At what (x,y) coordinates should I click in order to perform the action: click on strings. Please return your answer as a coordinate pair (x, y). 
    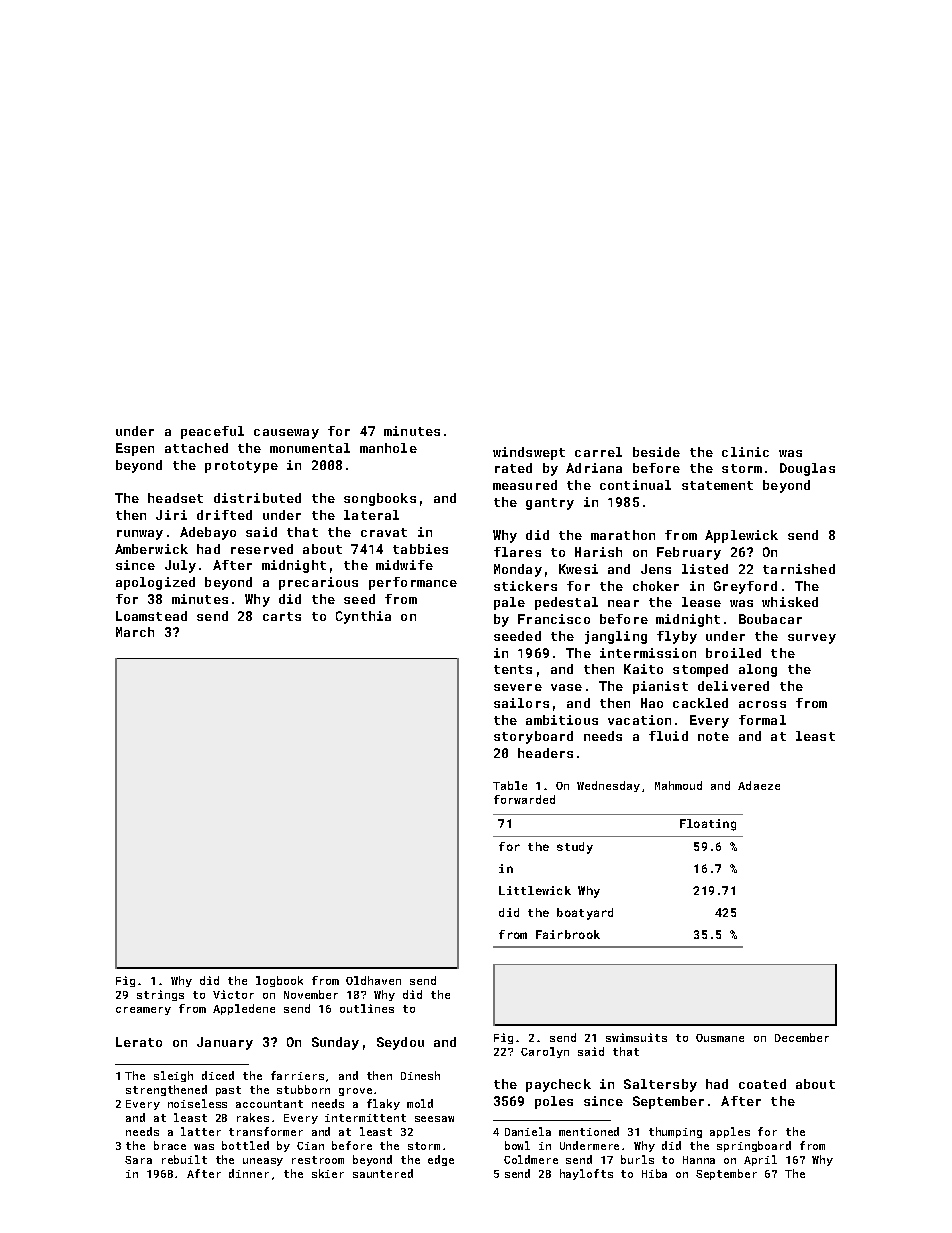
    Looking at the image, I should click on (160, 995).
